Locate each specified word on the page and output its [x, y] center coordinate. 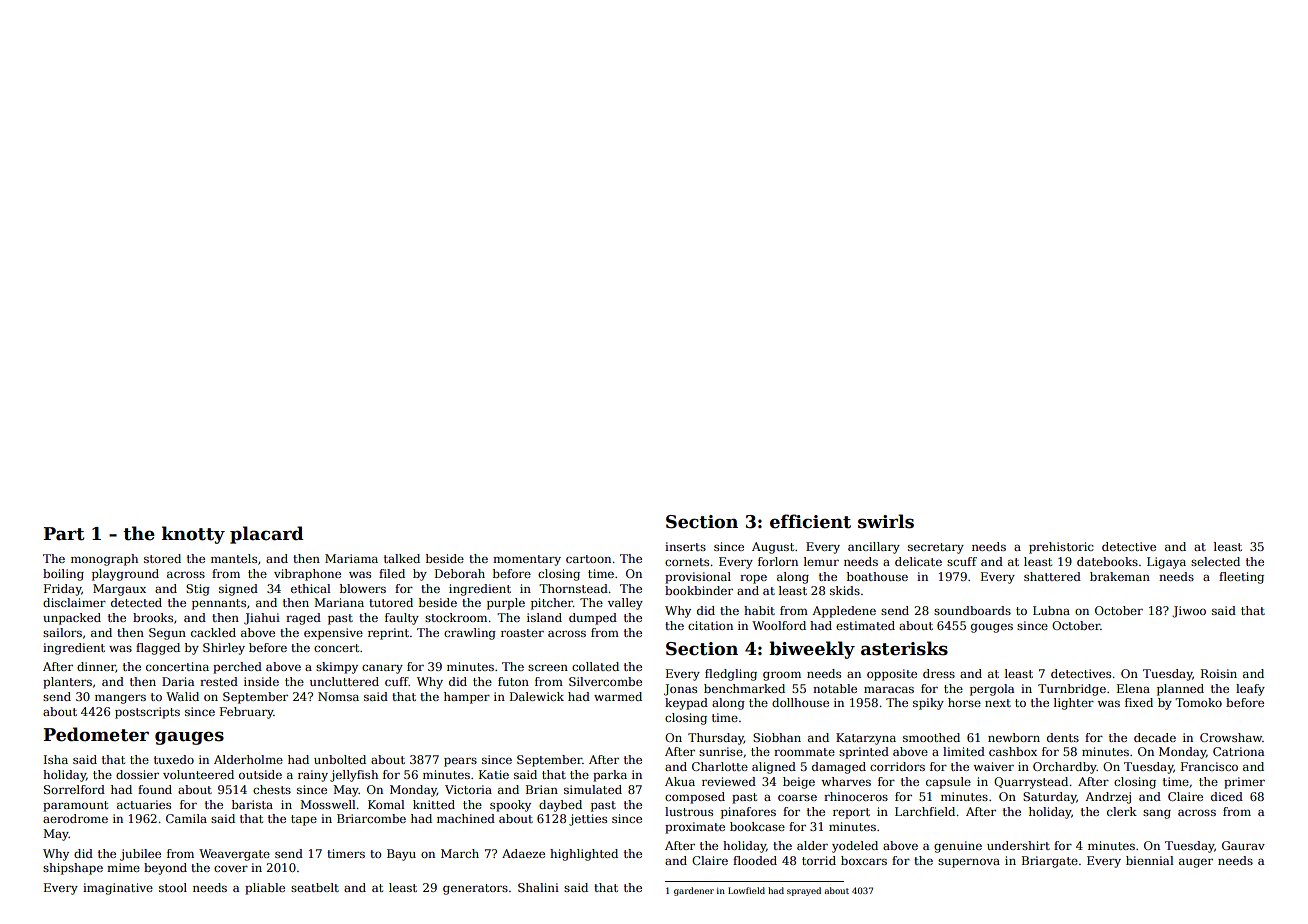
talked [402, 558]
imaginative [118, 889]
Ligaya [1166, 563]
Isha [56, 759]
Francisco [1209, 766]
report [851, 813]
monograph [104, 560]
